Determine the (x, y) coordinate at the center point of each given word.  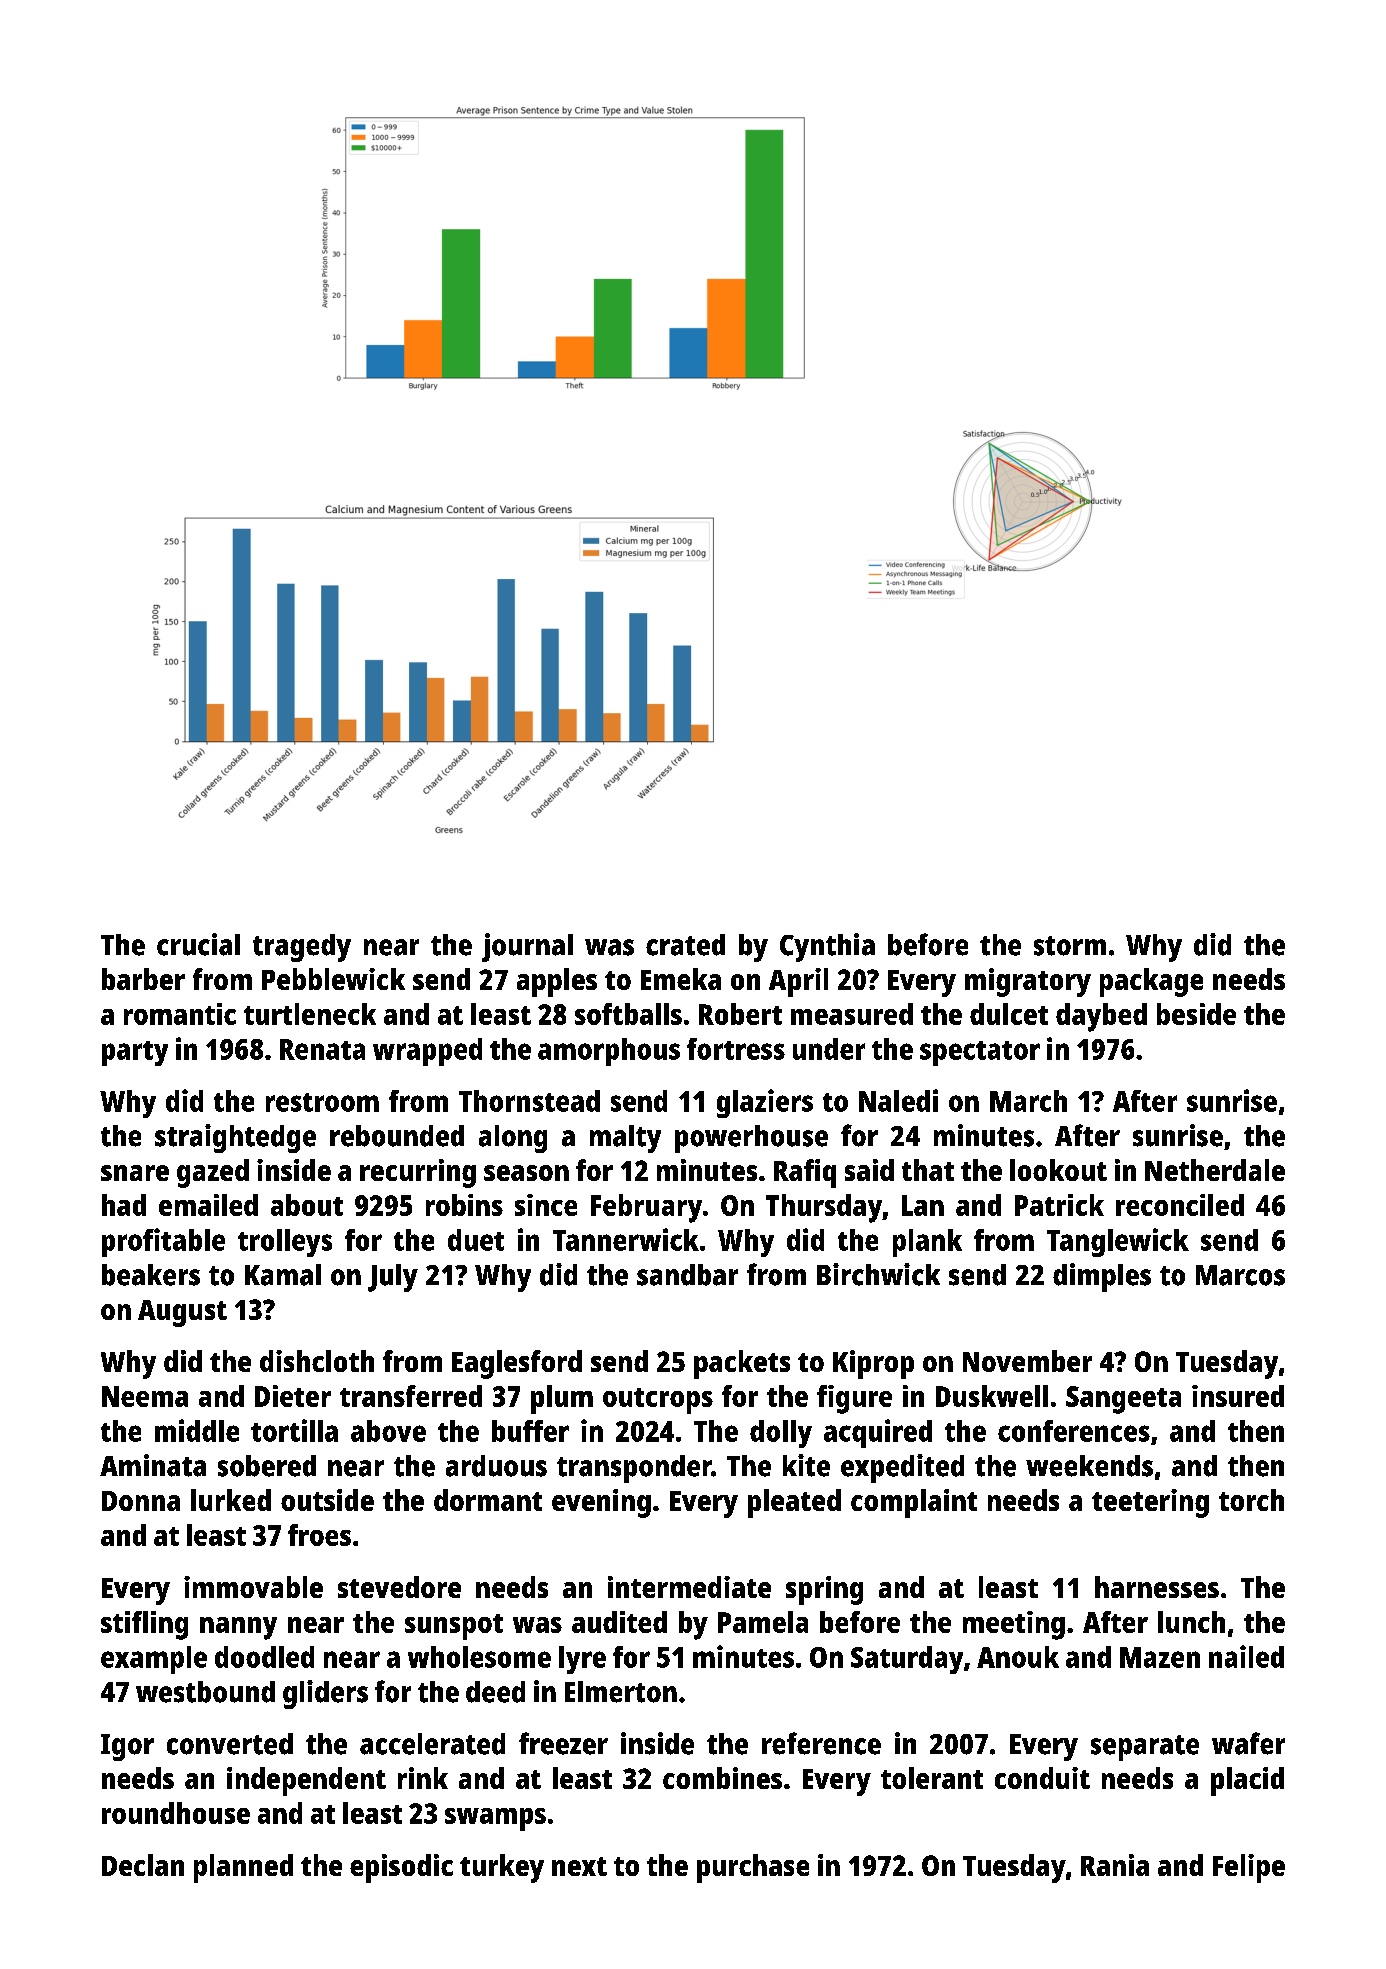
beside (1196, 1014)
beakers (151, 1275)
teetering (1150, 1503)
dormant (488, 1500)
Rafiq (805, 1173)
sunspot (454, 1627)
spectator (980, 1053)
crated (685, 945)
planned (243, 1868)
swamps (495, 1819)
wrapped (427, 1052)
